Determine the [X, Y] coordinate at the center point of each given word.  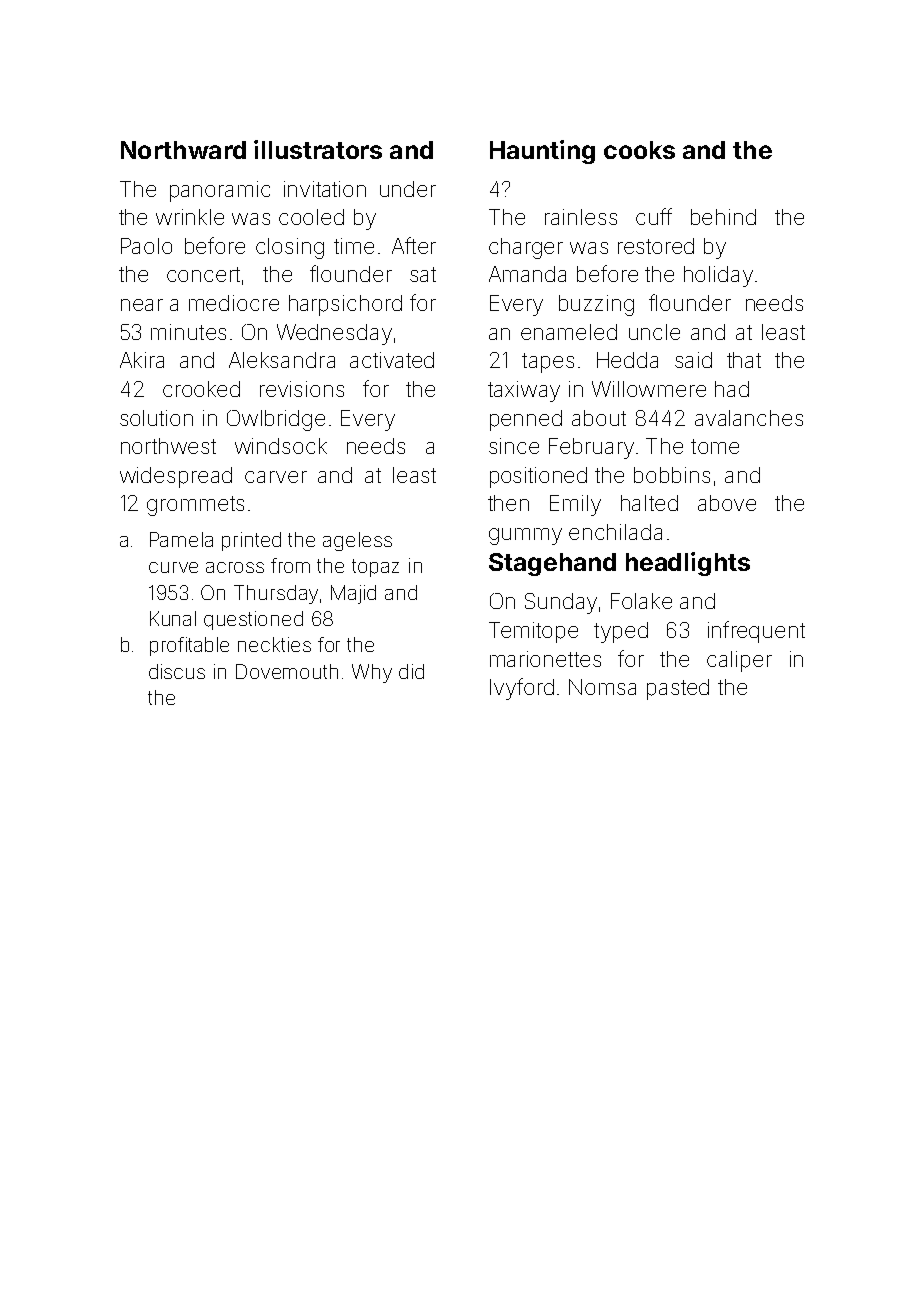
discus [177, 671]
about [599, 418]
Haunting [542, 152]
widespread [176, 477]
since [514, 446]
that [744, 360]
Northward [183, 150]
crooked [201, 389]
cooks [639, 150]
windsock [281, 446]
